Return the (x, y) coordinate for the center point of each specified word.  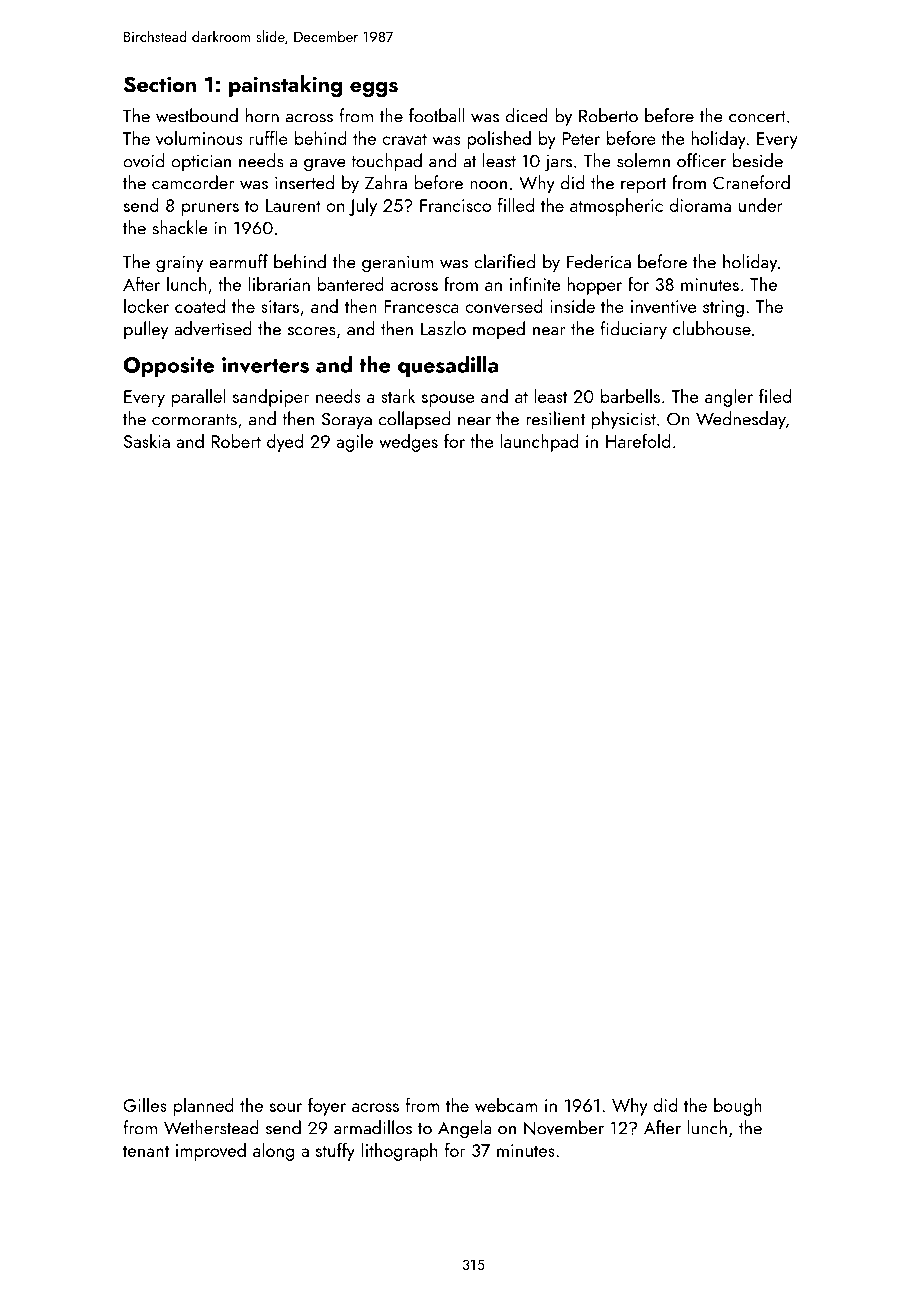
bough (738, 1107)
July (363, 207)
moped (499, 330)
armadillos (373, 1127)
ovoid (144, 160)
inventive (664, 306)
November (564, 1127)
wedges (408, 443)
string (723, 308)
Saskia (147, 441)
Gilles (145, 1105)
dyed (285, 443)
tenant (146, 1151)
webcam (506, 1105)
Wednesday (741, 420)
